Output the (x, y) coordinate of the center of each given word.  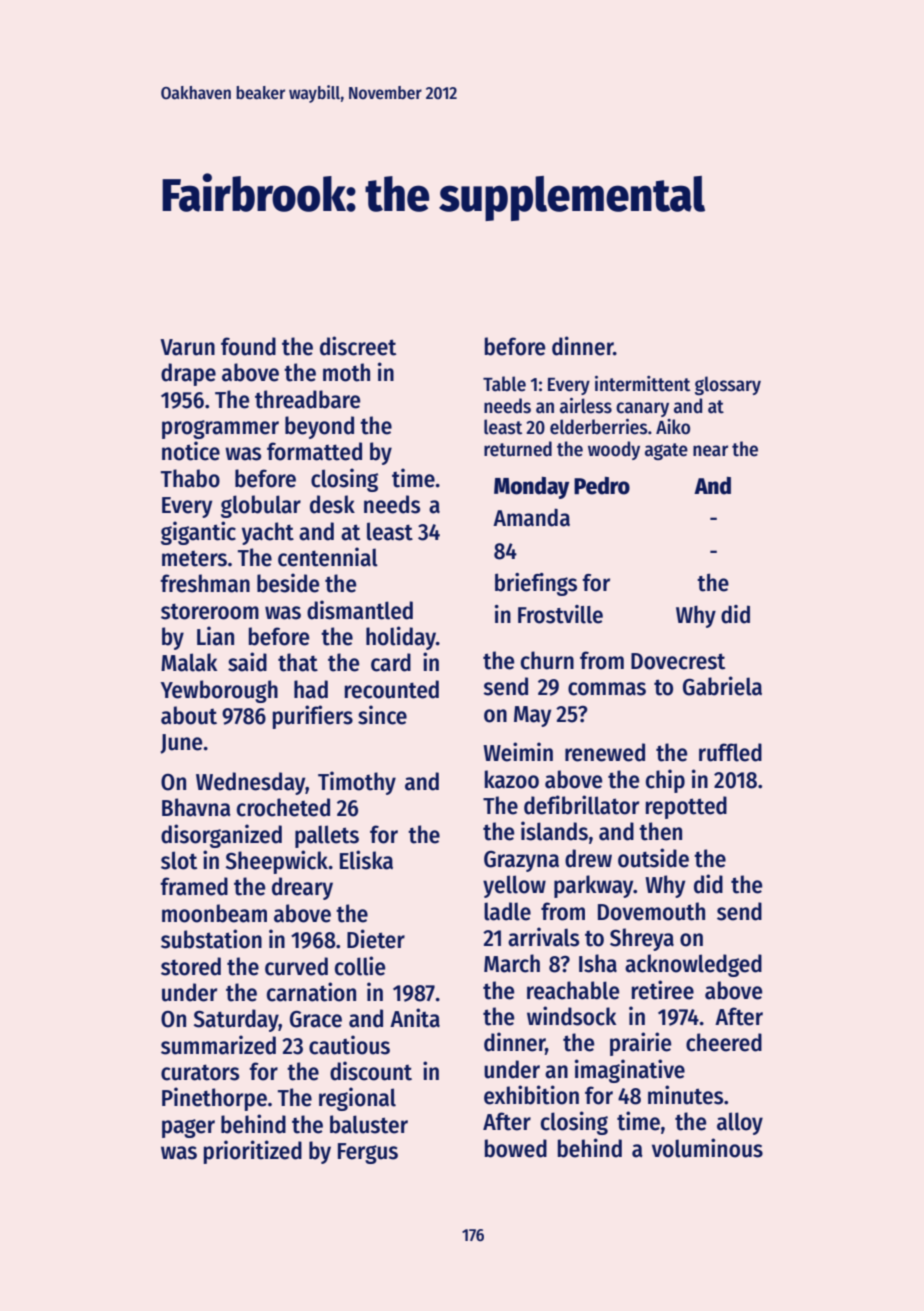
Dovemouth (651, 911)
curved (296, 966)
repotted (686, 807)
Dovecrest (678, 661)
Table (504, 384)
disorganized (221, 836)
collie (360, 966)
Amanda (531, 517)
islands (554, 831)
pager (188, 1128)
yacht (268, 533)
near (710, 451)
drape (188, 374)
